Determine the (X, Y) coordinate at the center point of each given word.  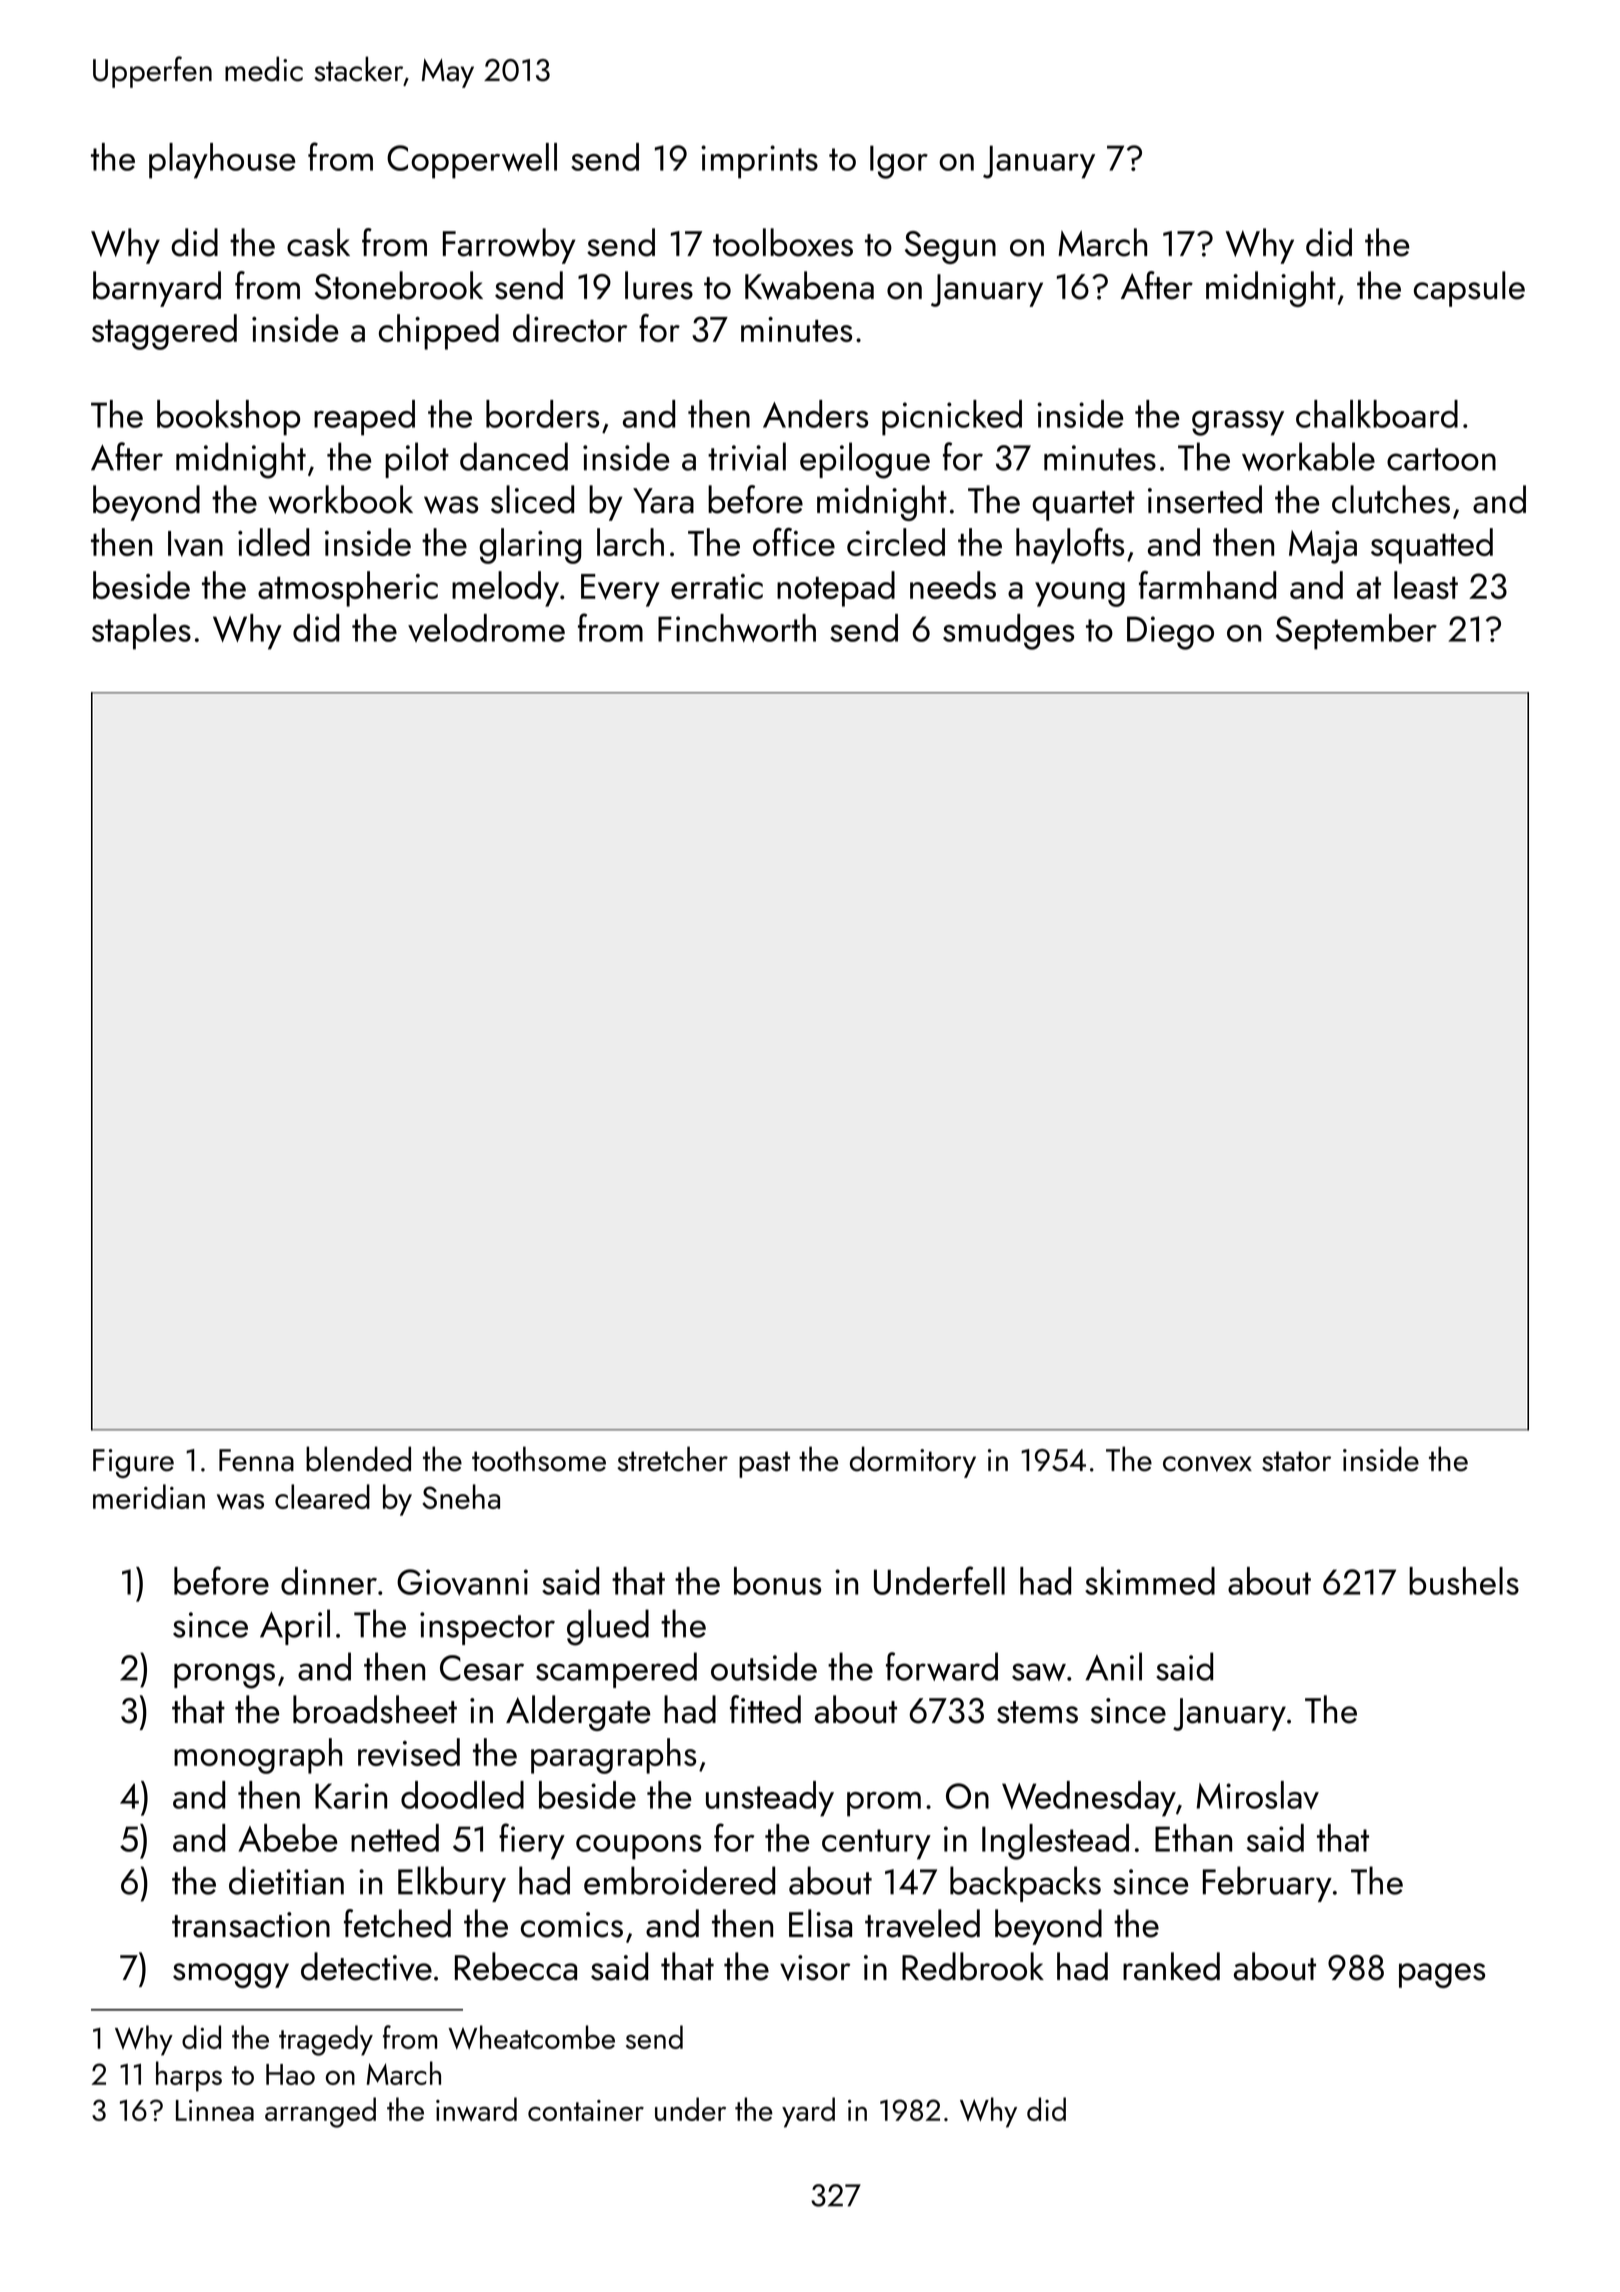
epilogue (865, 460)
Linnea (215, 2110)
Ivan (195, 544)
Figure (133, 1463)
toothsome (539, 1459)
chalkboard (1377, 414)
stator (1296, 1461)
